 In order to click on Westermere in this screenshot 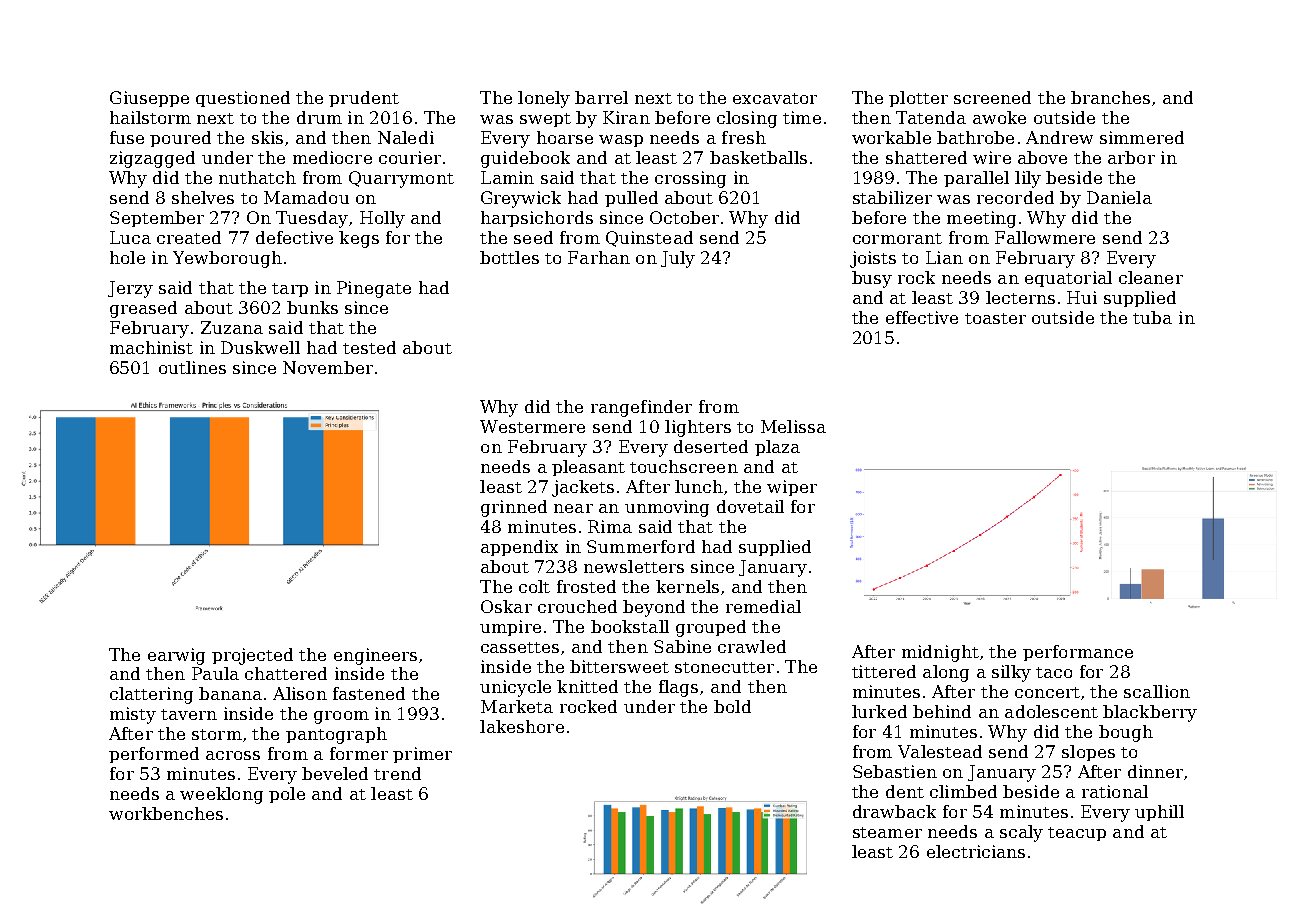, I will do `click(532, 426)`.
